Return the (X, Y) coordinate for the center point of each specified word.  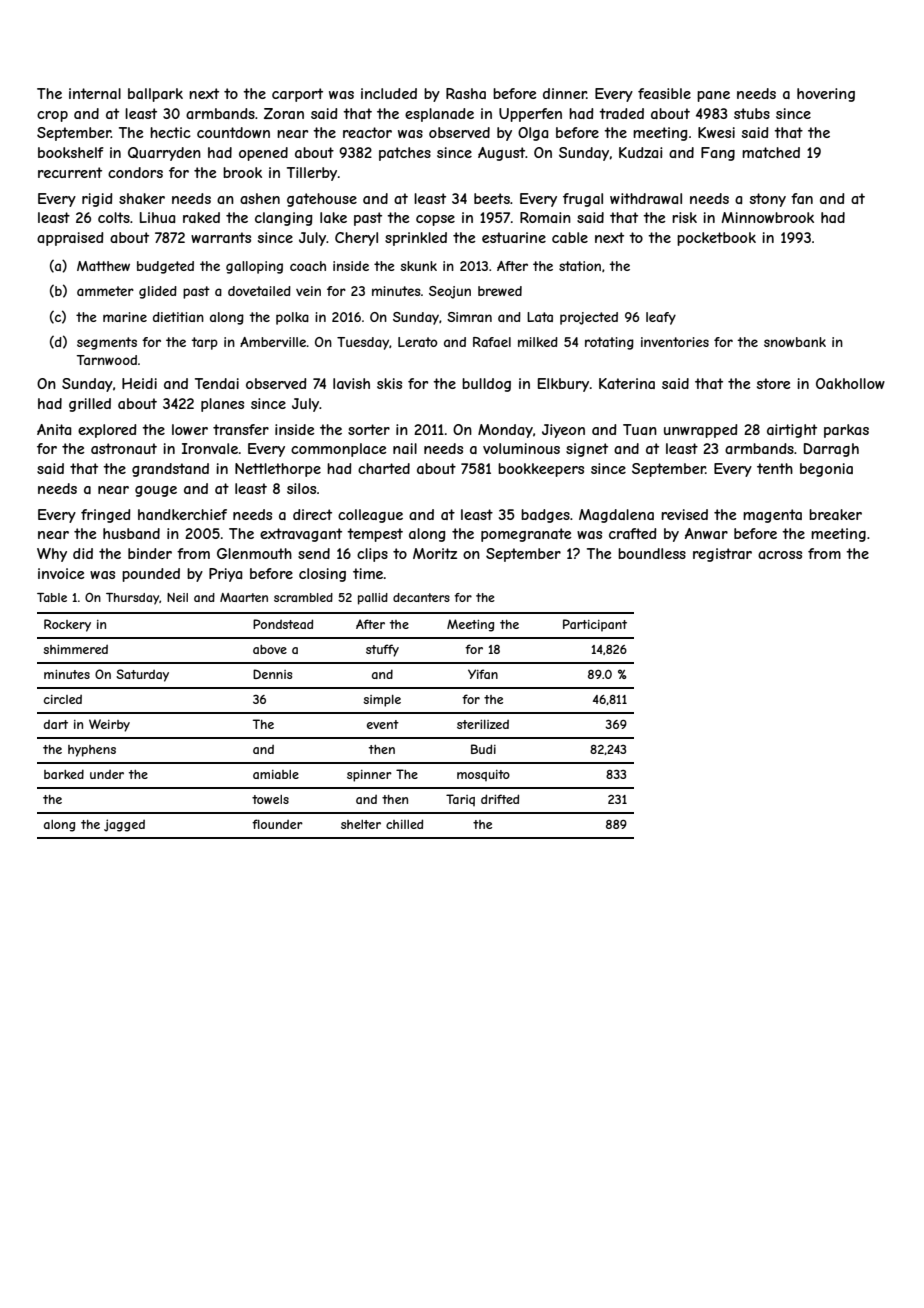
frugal (583, 200)
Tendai (217, 383)
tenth (775, 468)
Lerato (417, 342)
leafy (661, 318)
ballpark (155, 95)
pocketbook (716, 239)
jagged (124, 825)
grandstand (170, 470)
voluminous (521, 448)
